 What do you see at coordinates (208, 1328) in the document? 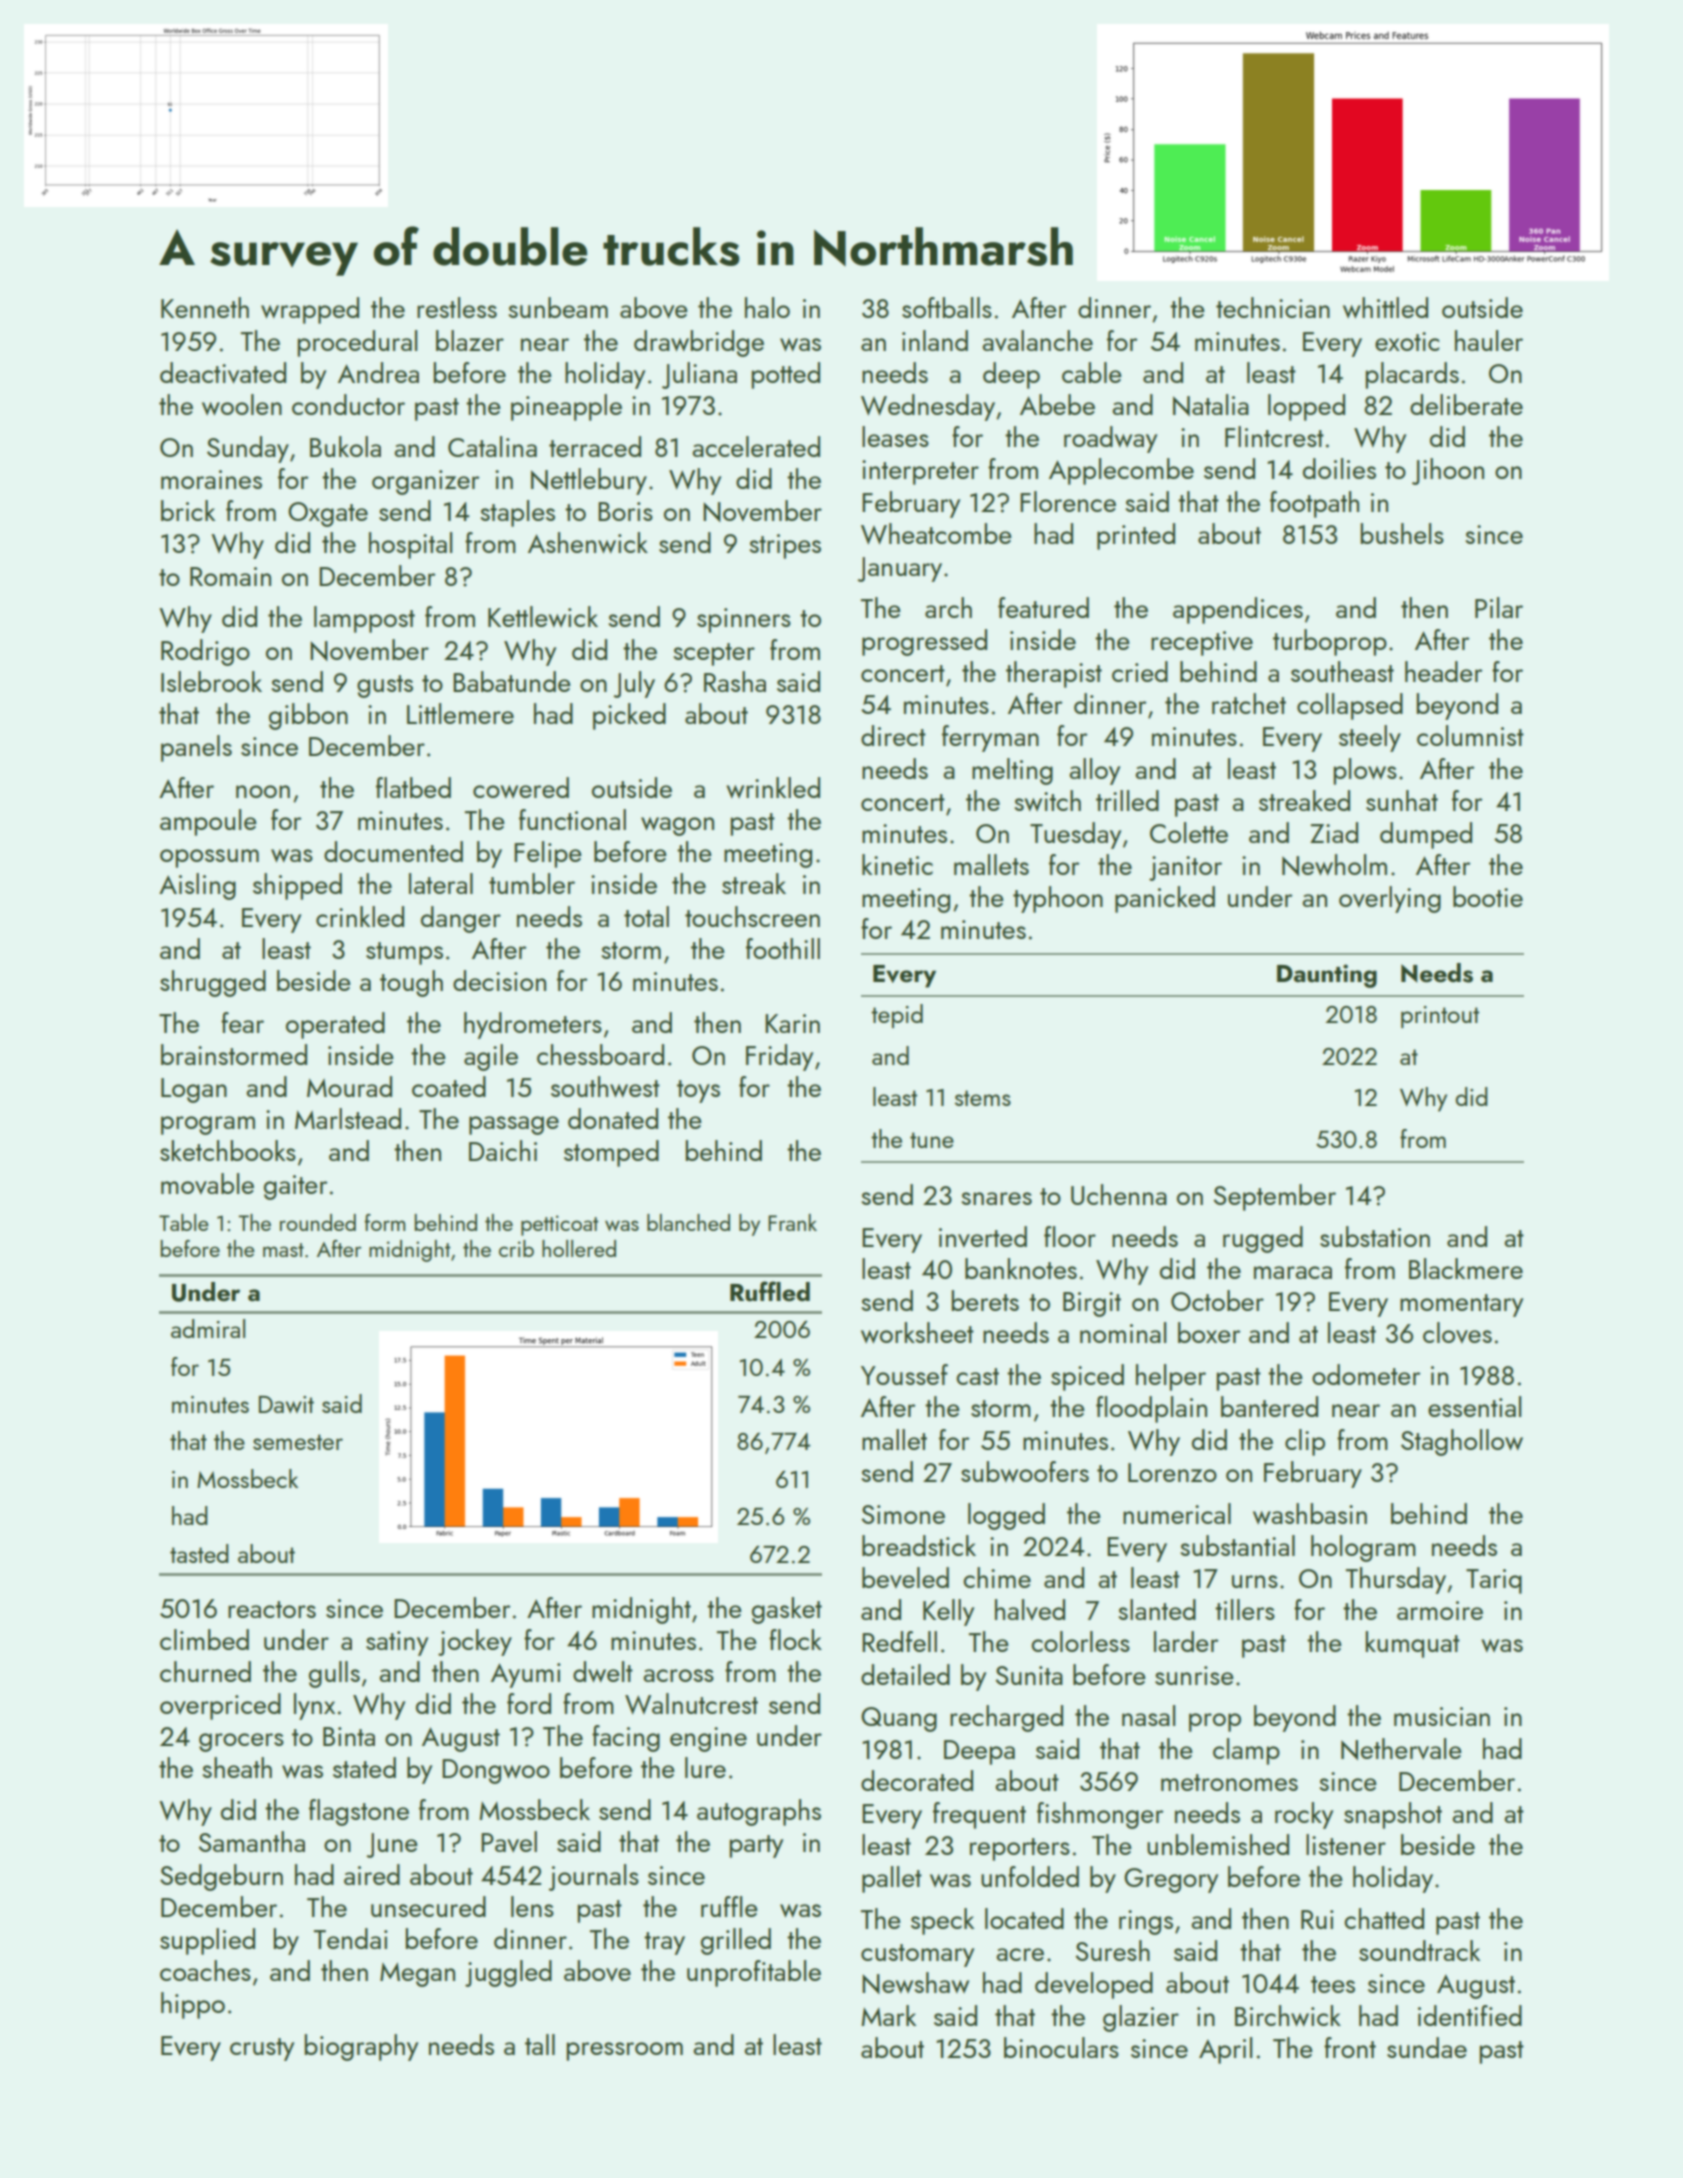
I see `admiral` at bounding box center [208, 1328].
